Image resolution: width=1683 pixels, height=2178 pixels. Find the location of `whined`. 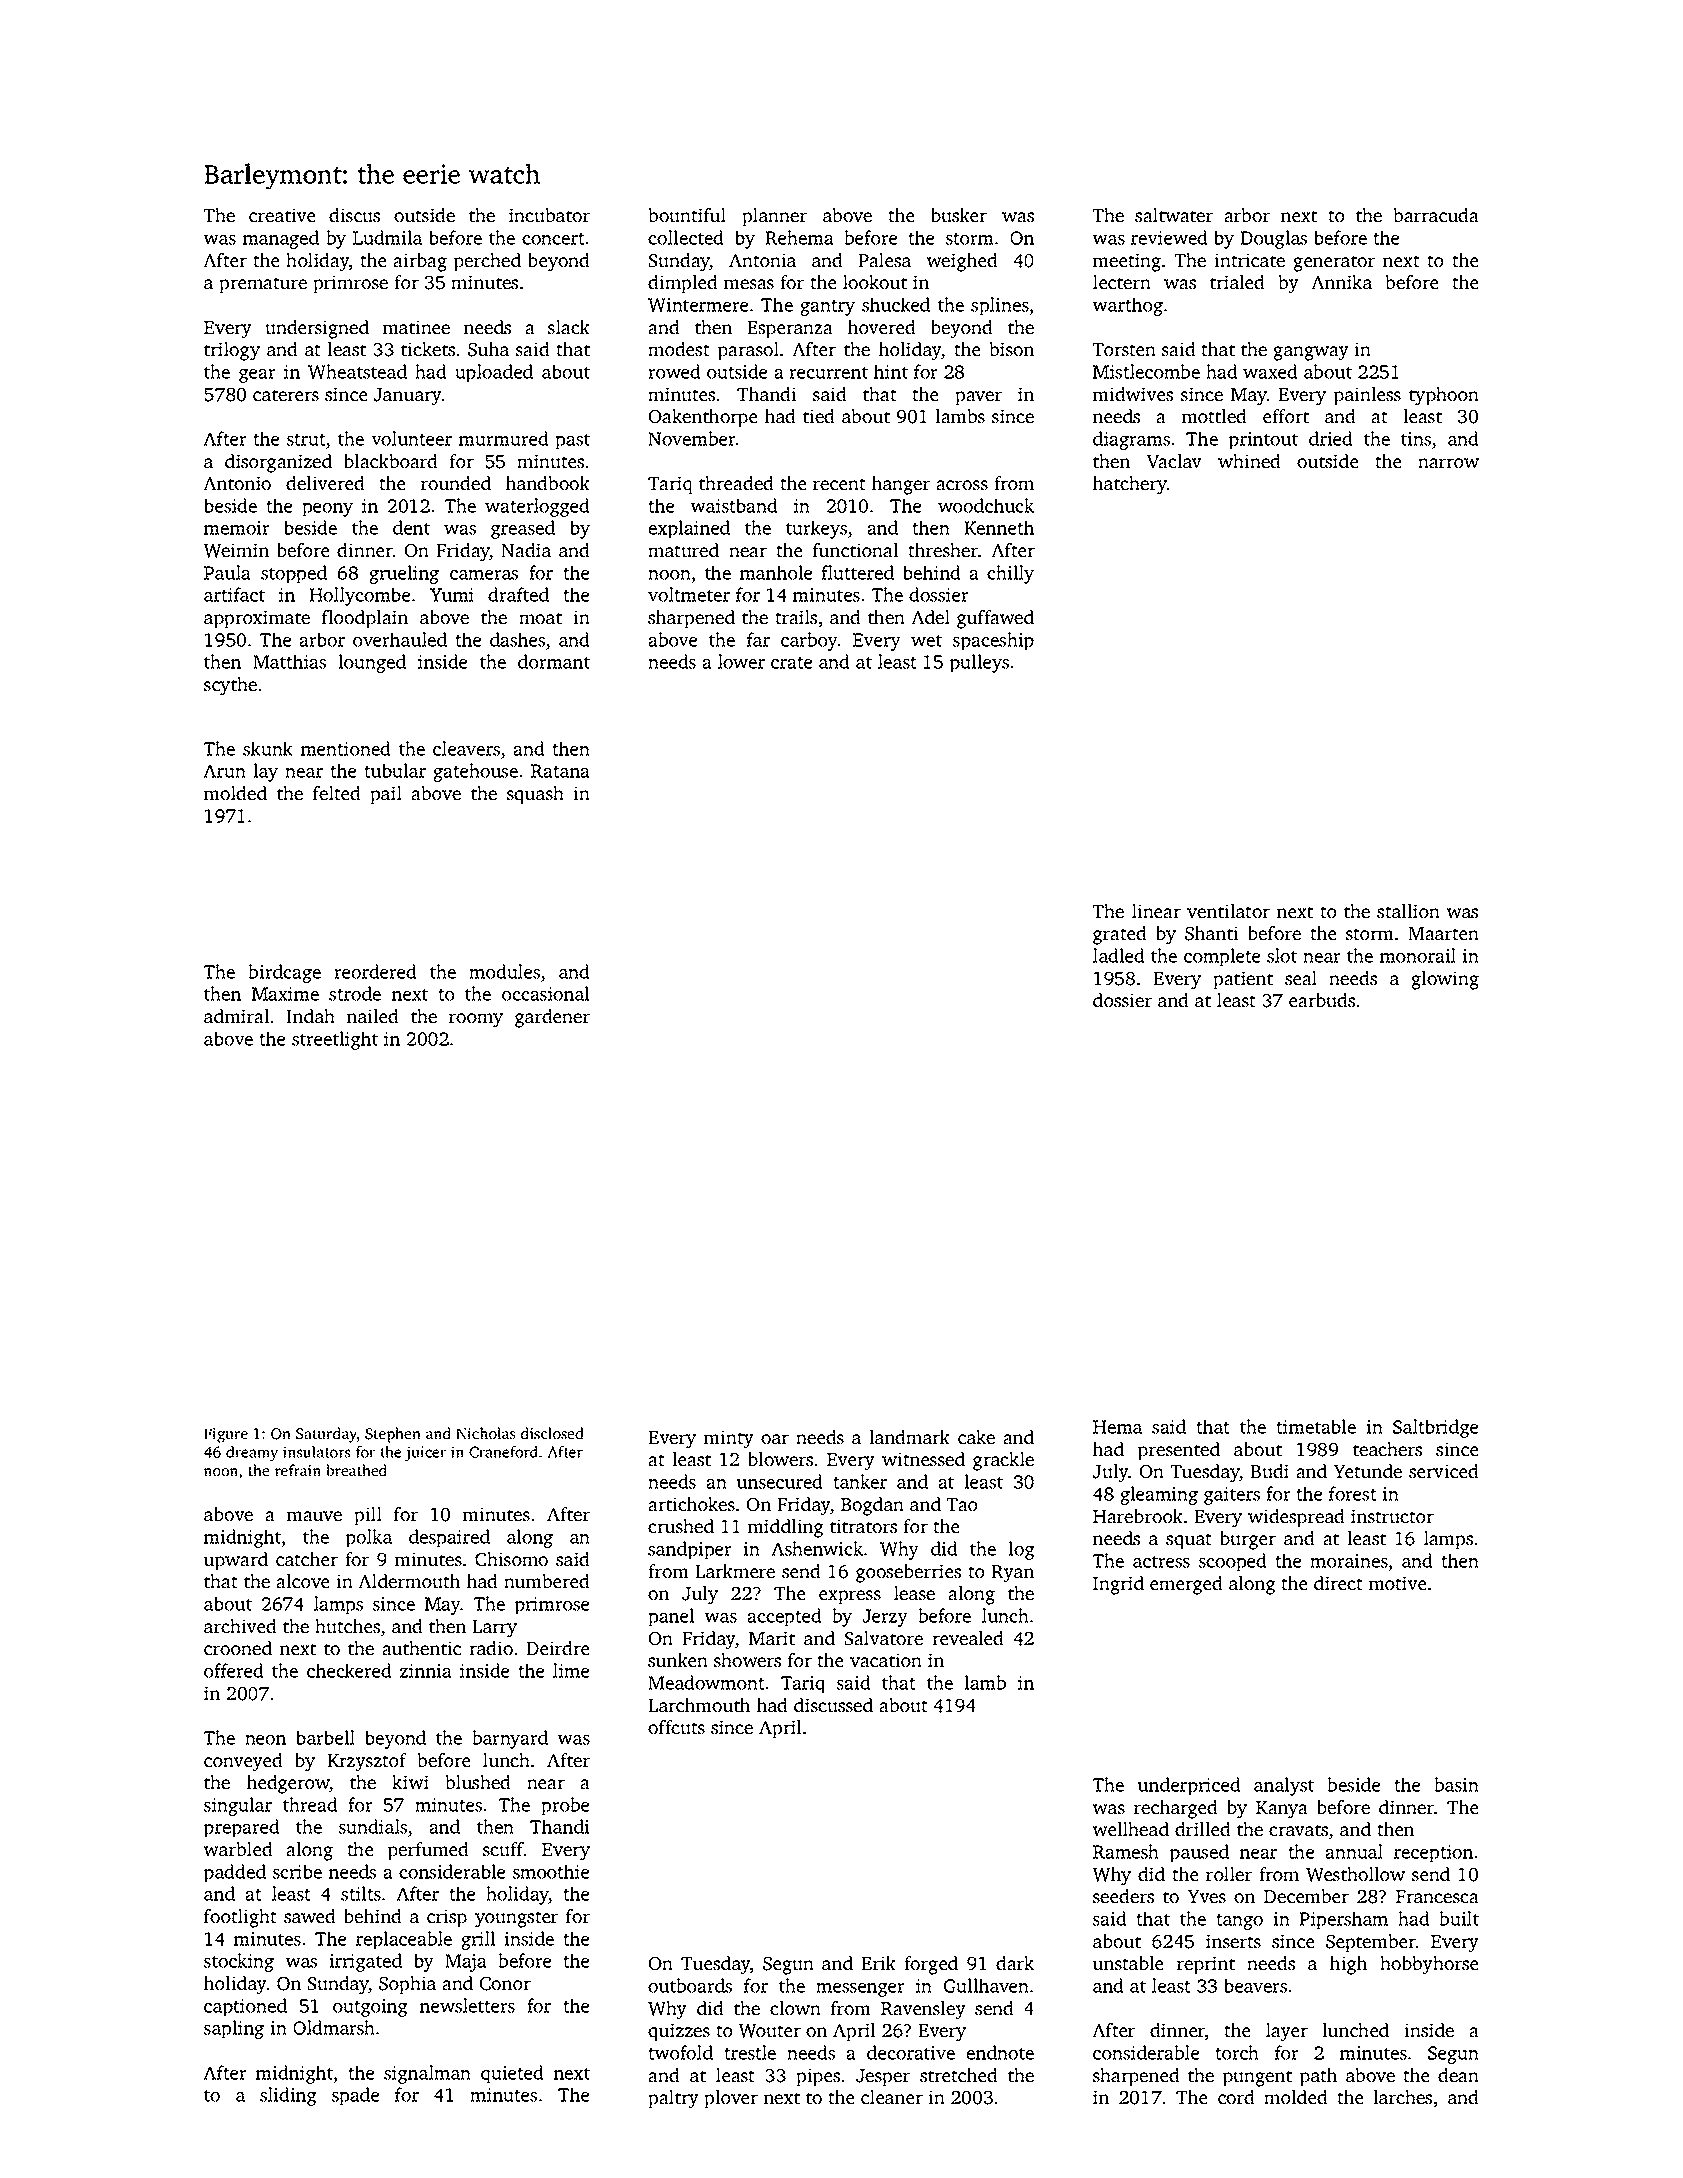

whined is located at coordinates (1249, 461).
